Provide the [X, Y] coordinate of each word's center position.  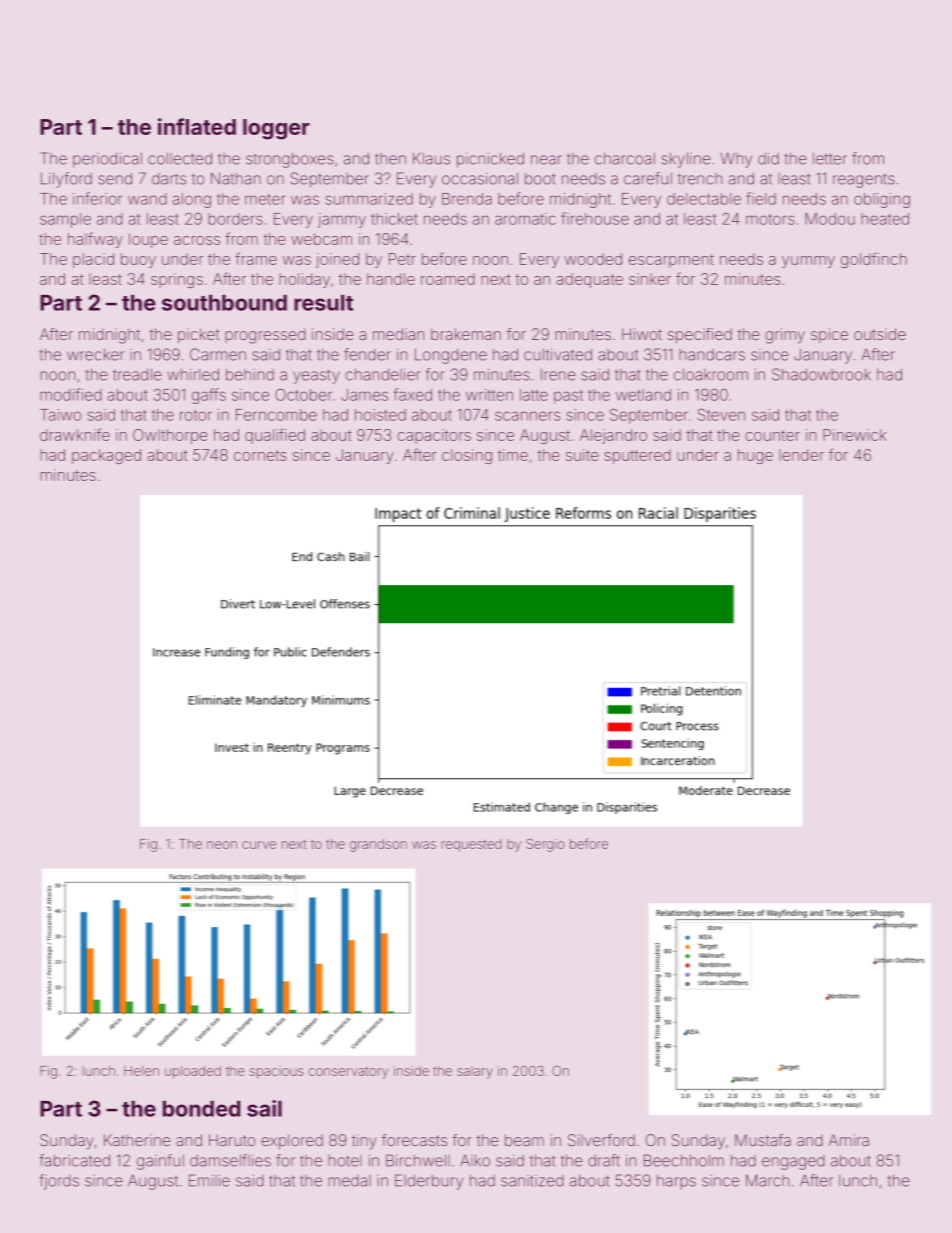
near [546, 160]
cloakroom [711, 374]
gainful [160, 1162]
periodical [107, 160]
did [768, 158]
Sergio [545, 845]
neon [222, 845]
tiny [364, 1142]
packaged [106, 456]
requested [471, 845]
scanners [527, 416]
